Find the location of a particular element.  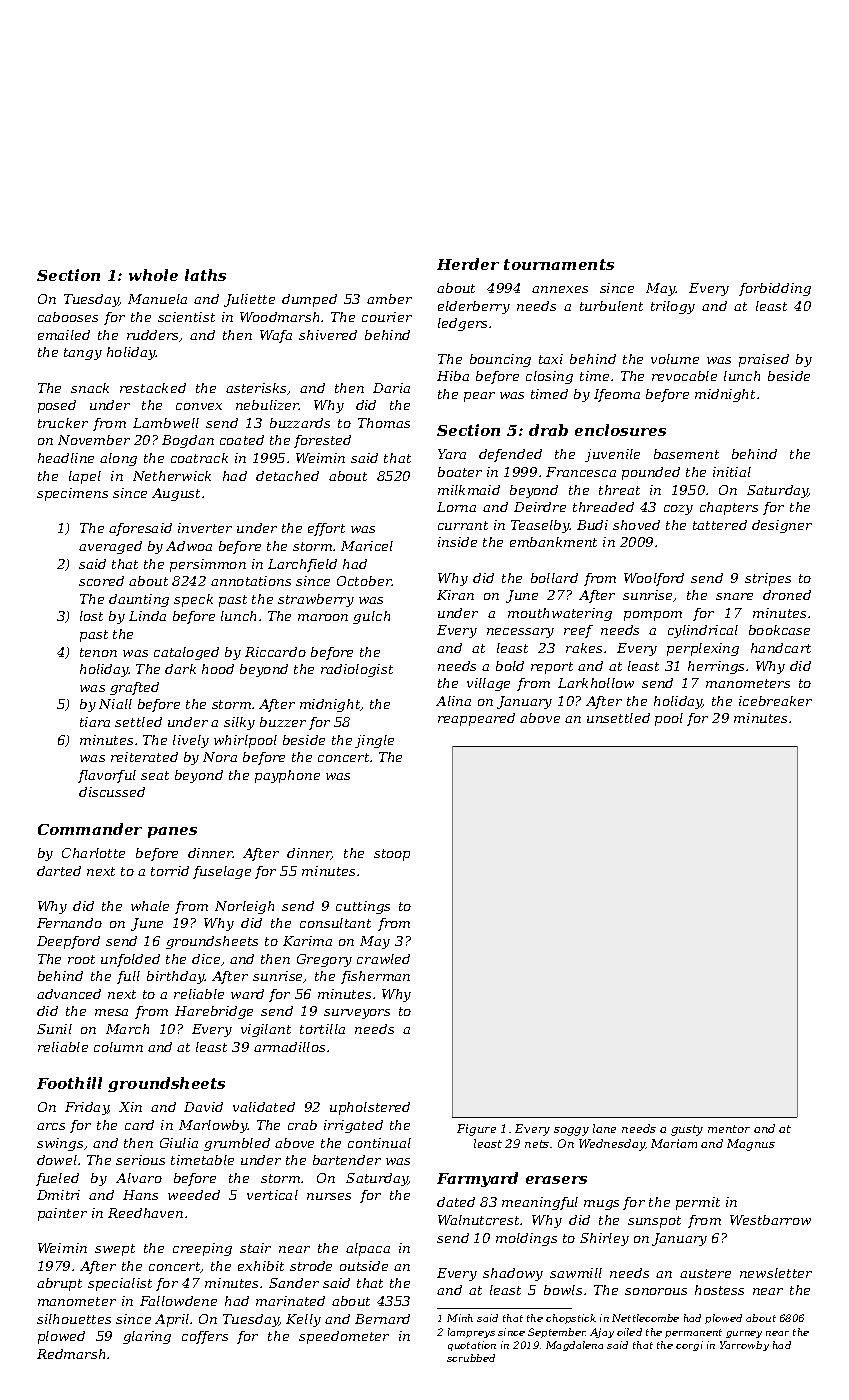

darted is located at coordinates (59, 871).
